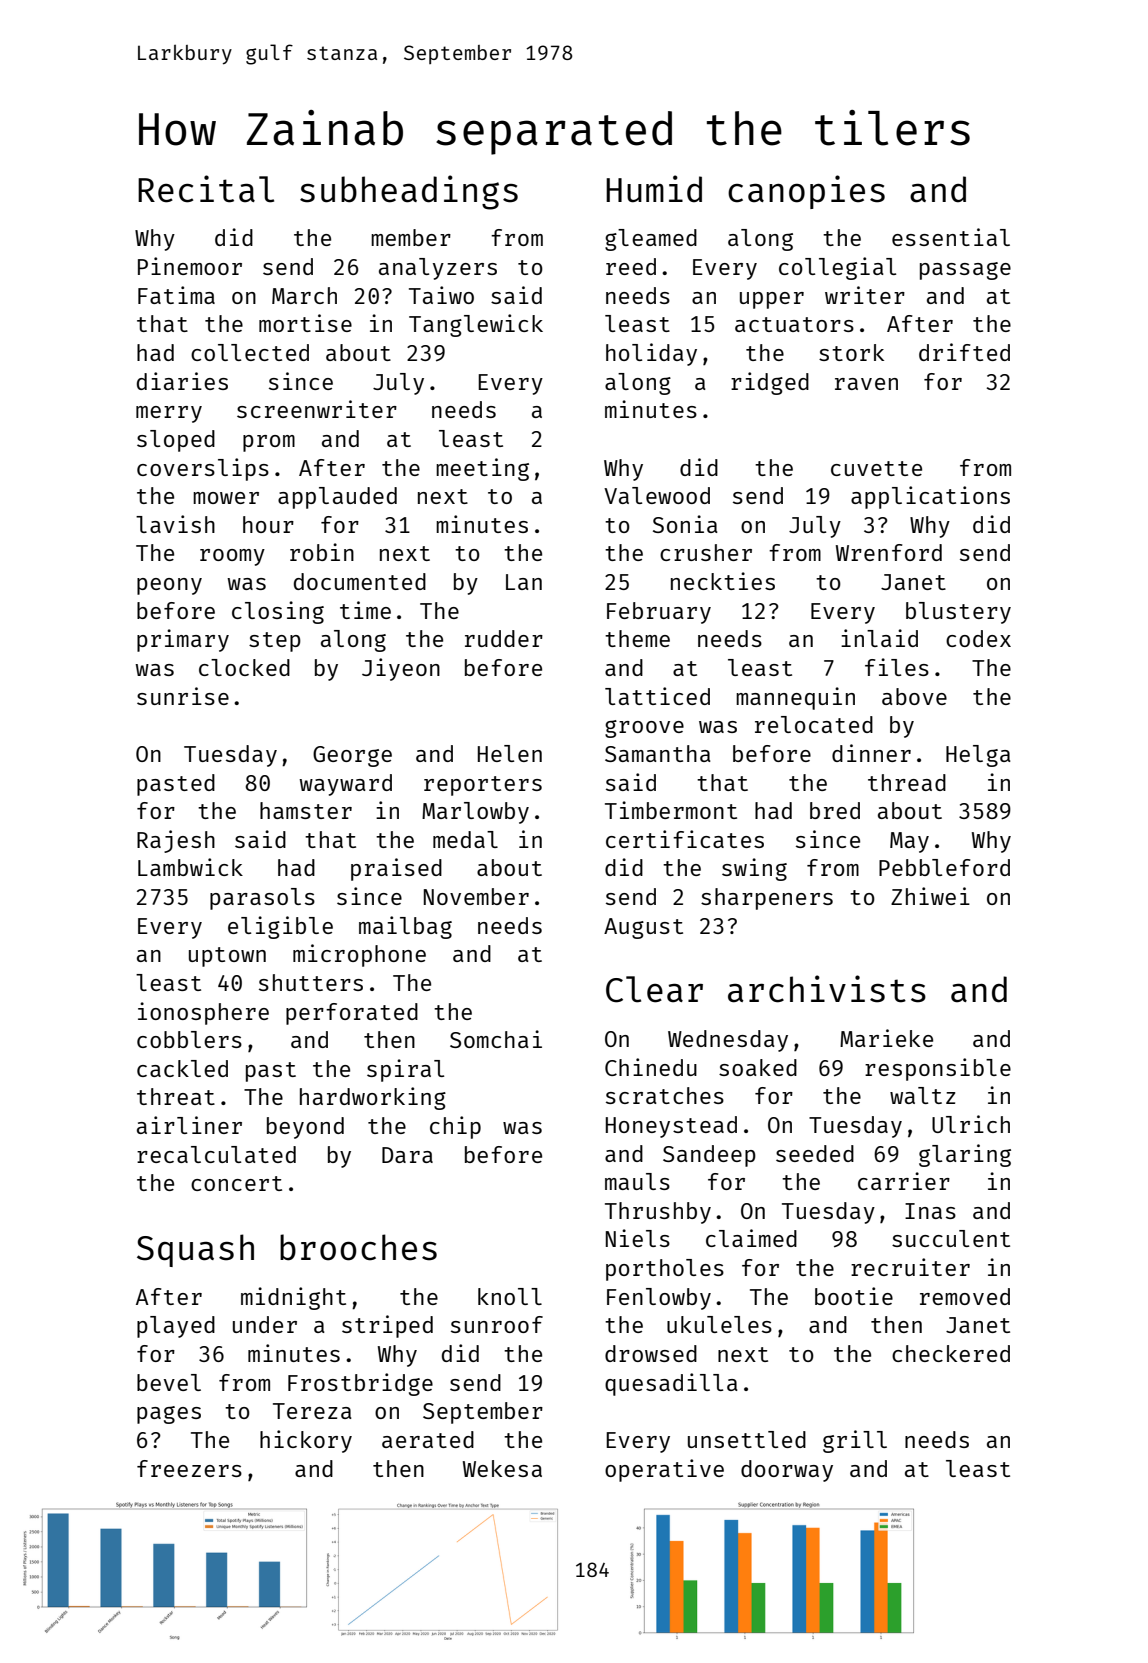 The width and height of the image is (1148, 1663). I want to click on Inas, so click(930, 1211).
